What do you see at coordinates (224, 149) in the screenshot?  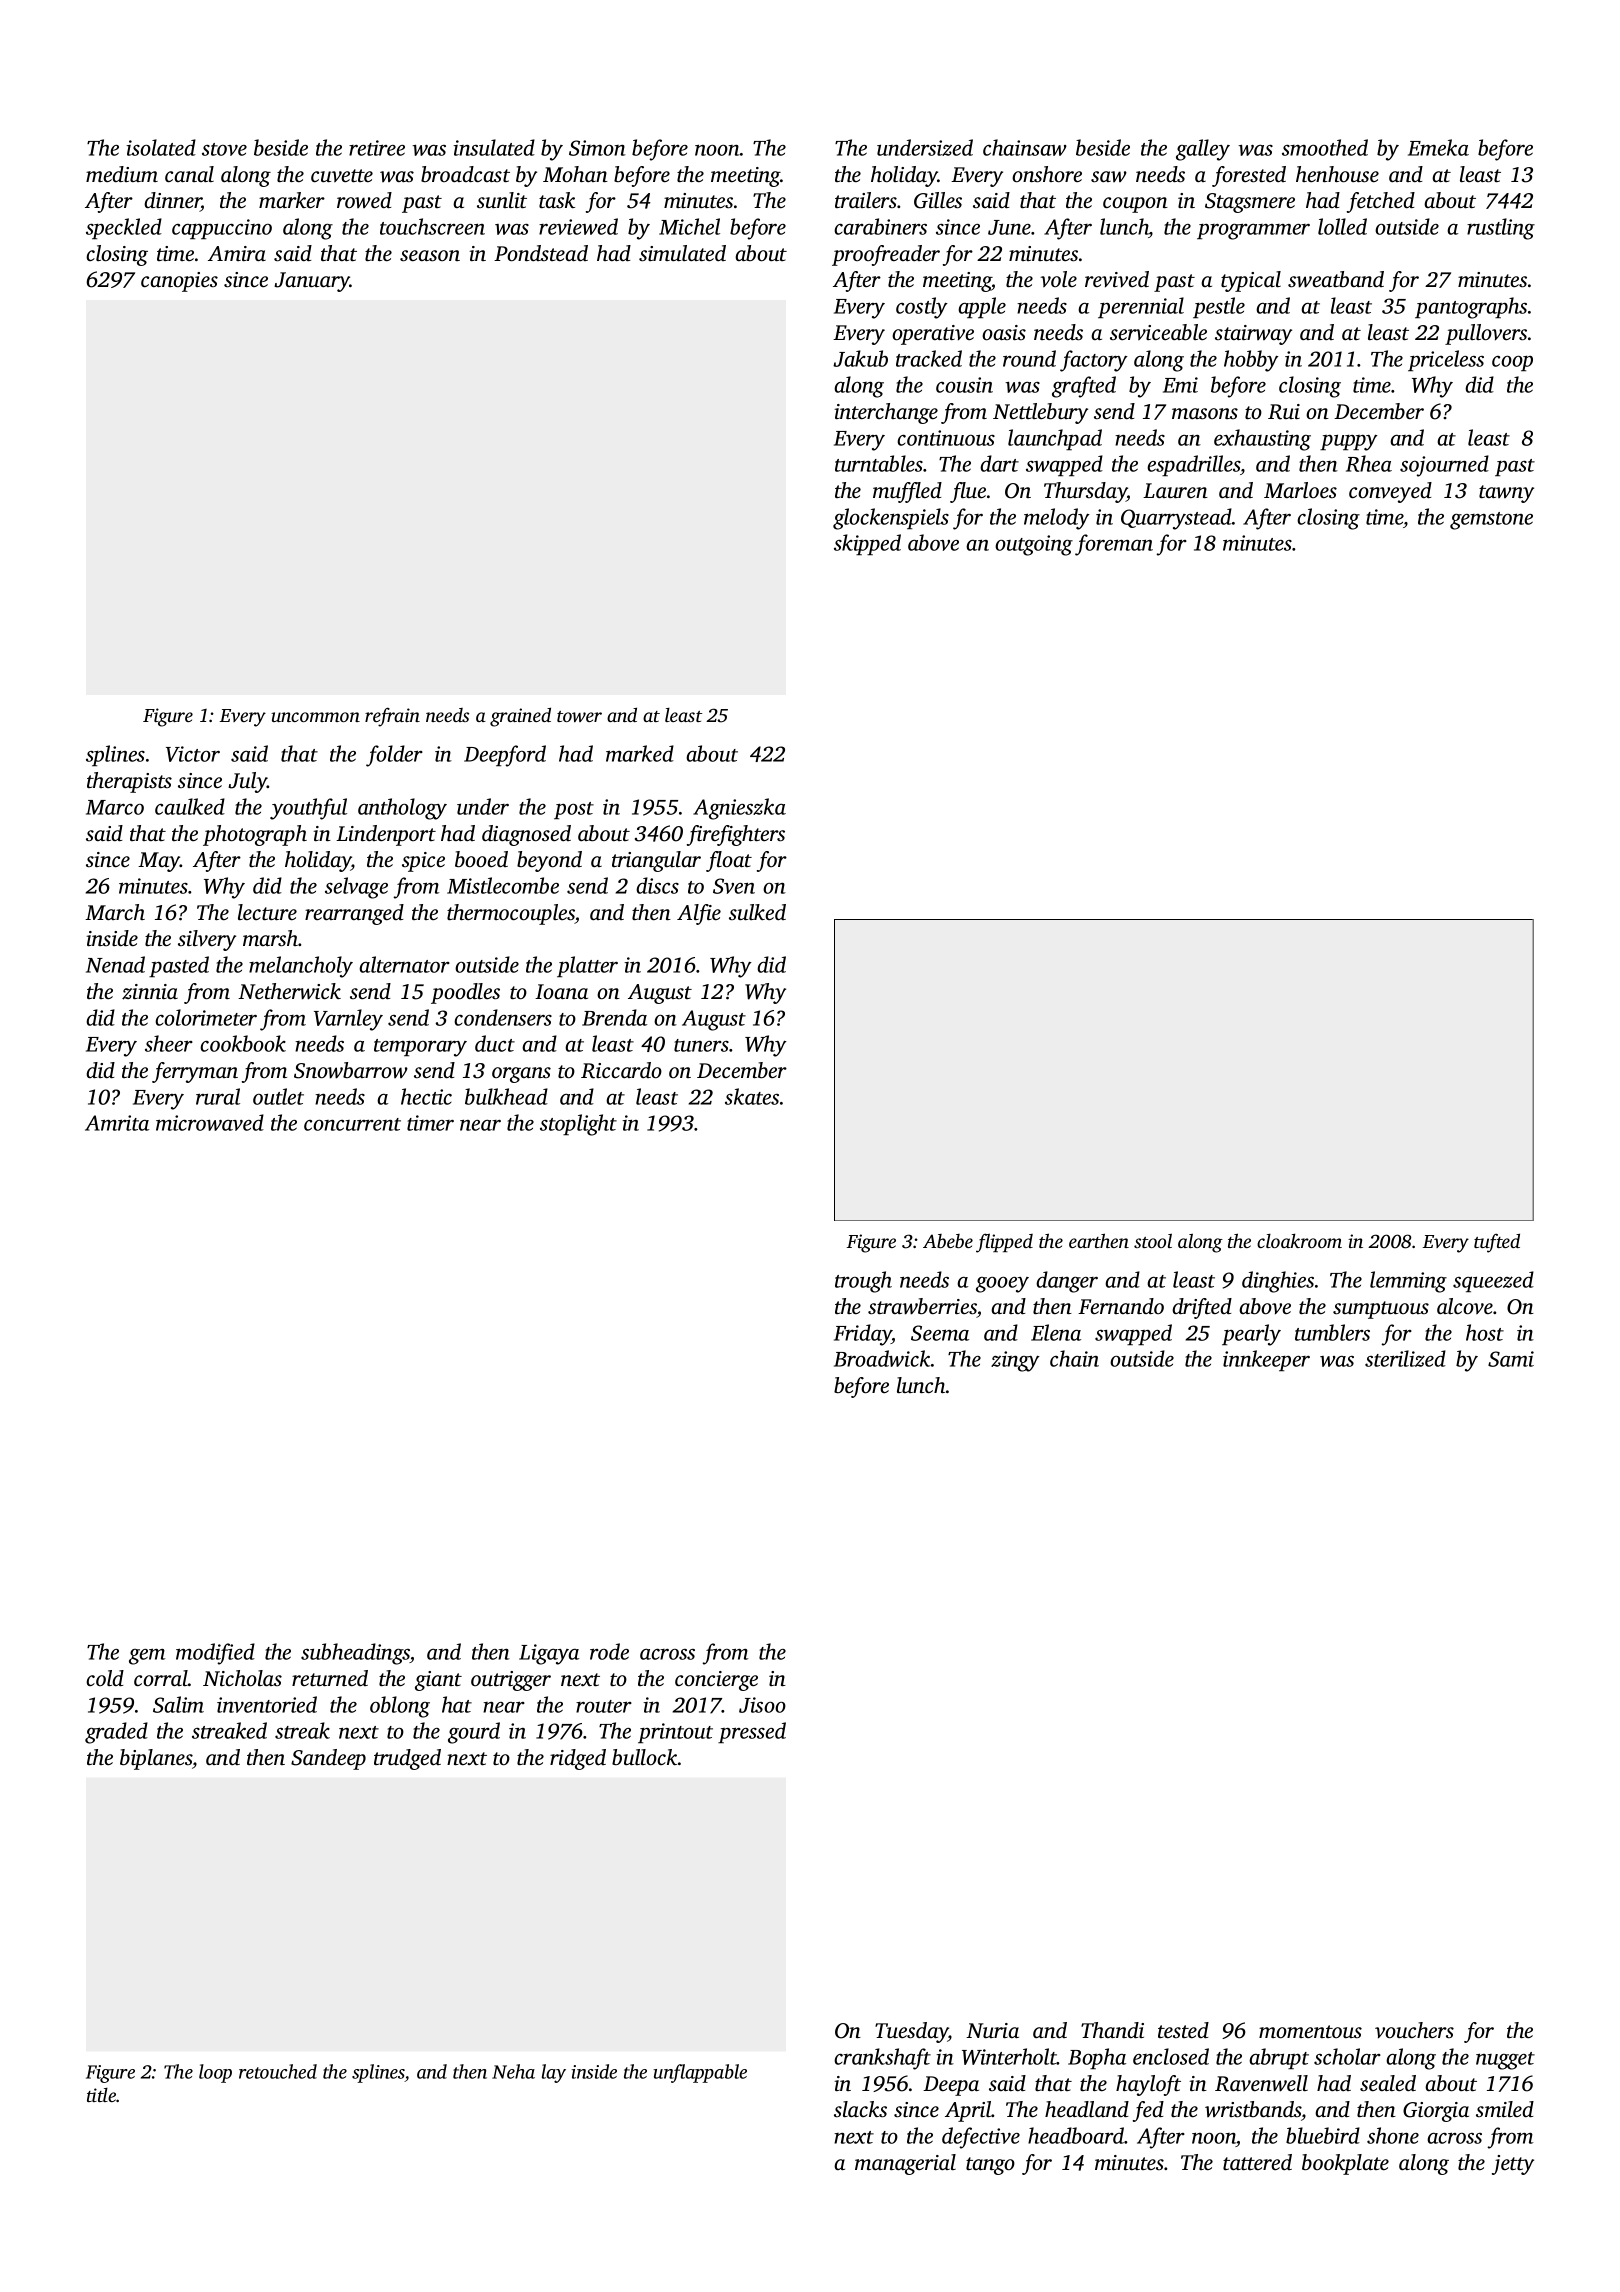 I see `stove` at bounding box center [224, 149].
